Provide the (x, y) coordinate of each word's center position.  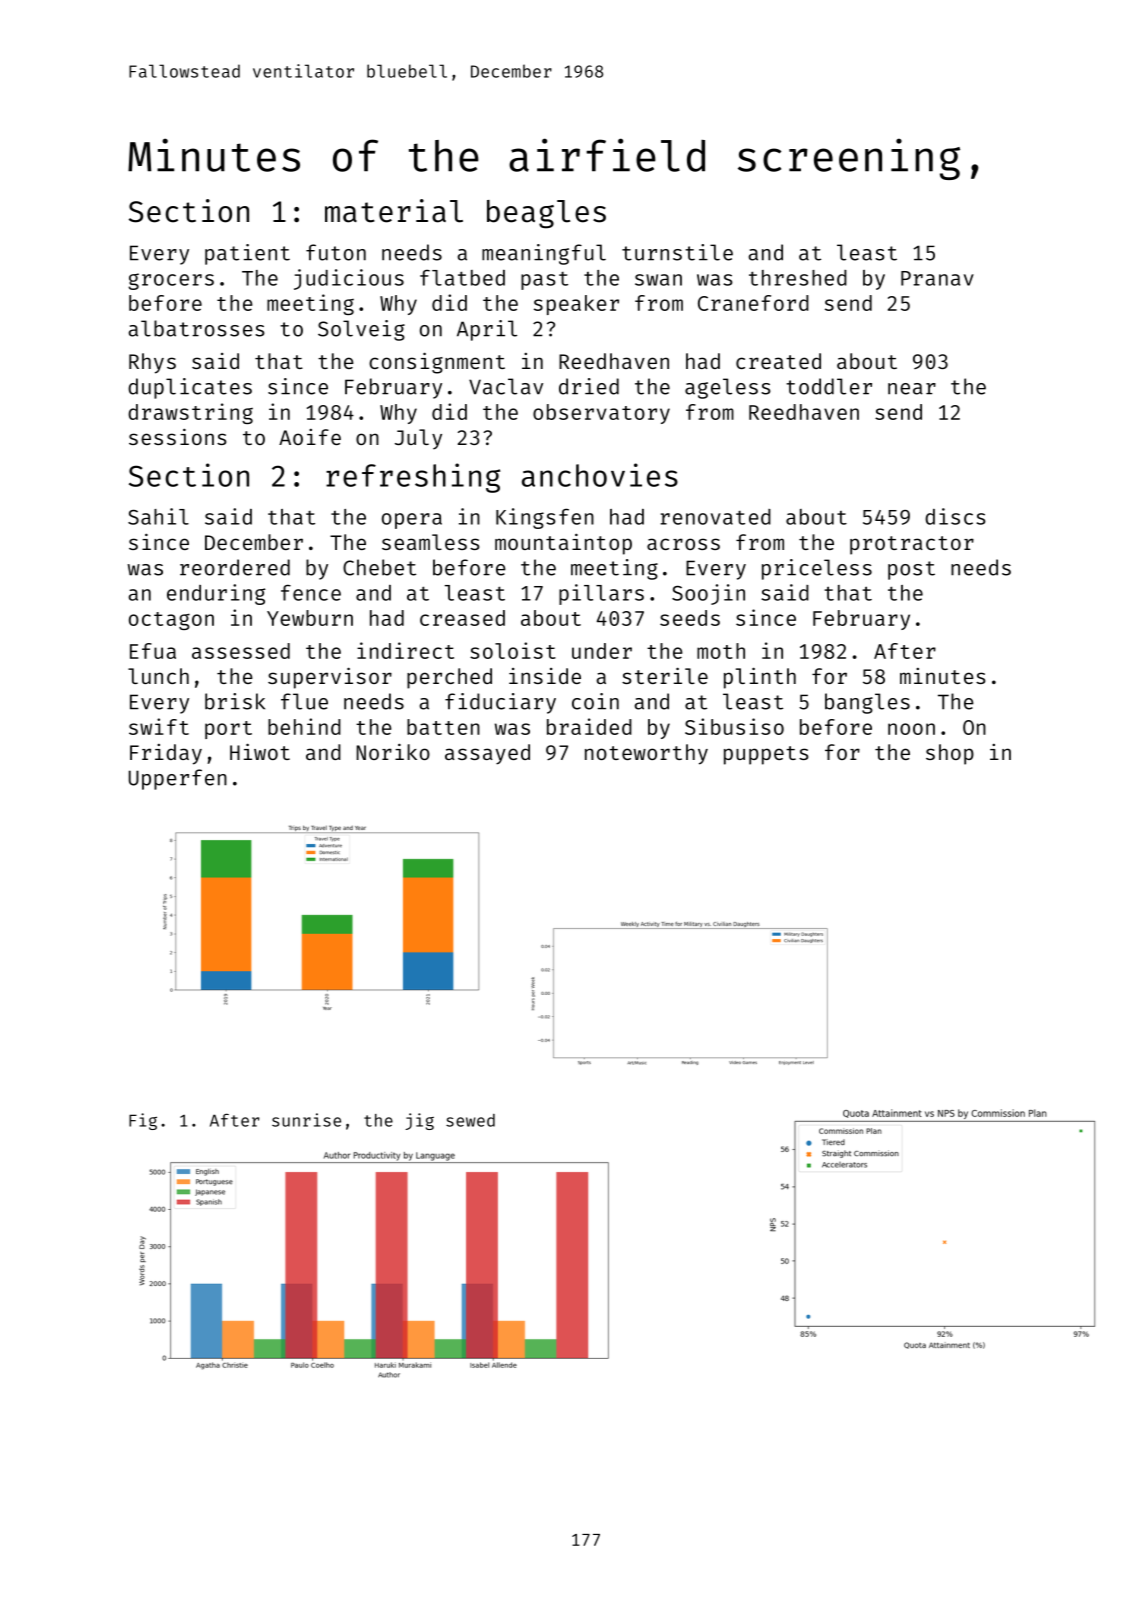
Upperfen (178, 779)
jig (419, 1121)
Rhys (152, 363)
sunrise (306, 1120)
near (912, 389)
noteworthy (646, 754)
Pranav (937, 278)
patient (247, 254)
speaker (576, 305)
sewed (470, 1120)
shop (950, 754)
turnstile (677, 252)
